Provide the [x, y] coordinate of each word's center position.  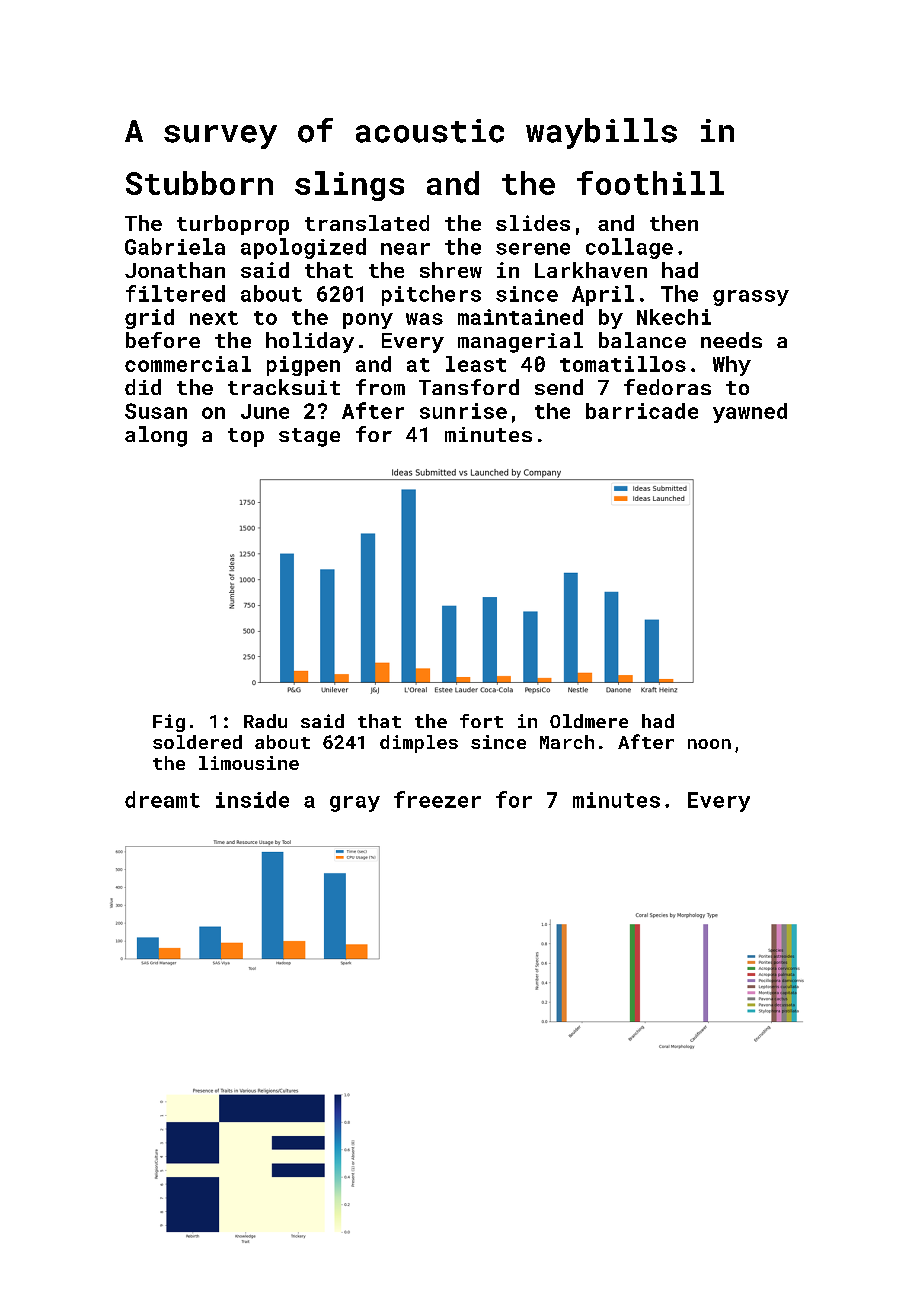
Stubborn [199, 183]
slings [349, 186]
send [559, 387]
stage [309, 437]
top [246, 437]
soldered [197, 742]
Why [732, 366]
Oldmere [589, 721]
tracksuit [284, 387]
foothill [650, 183]
